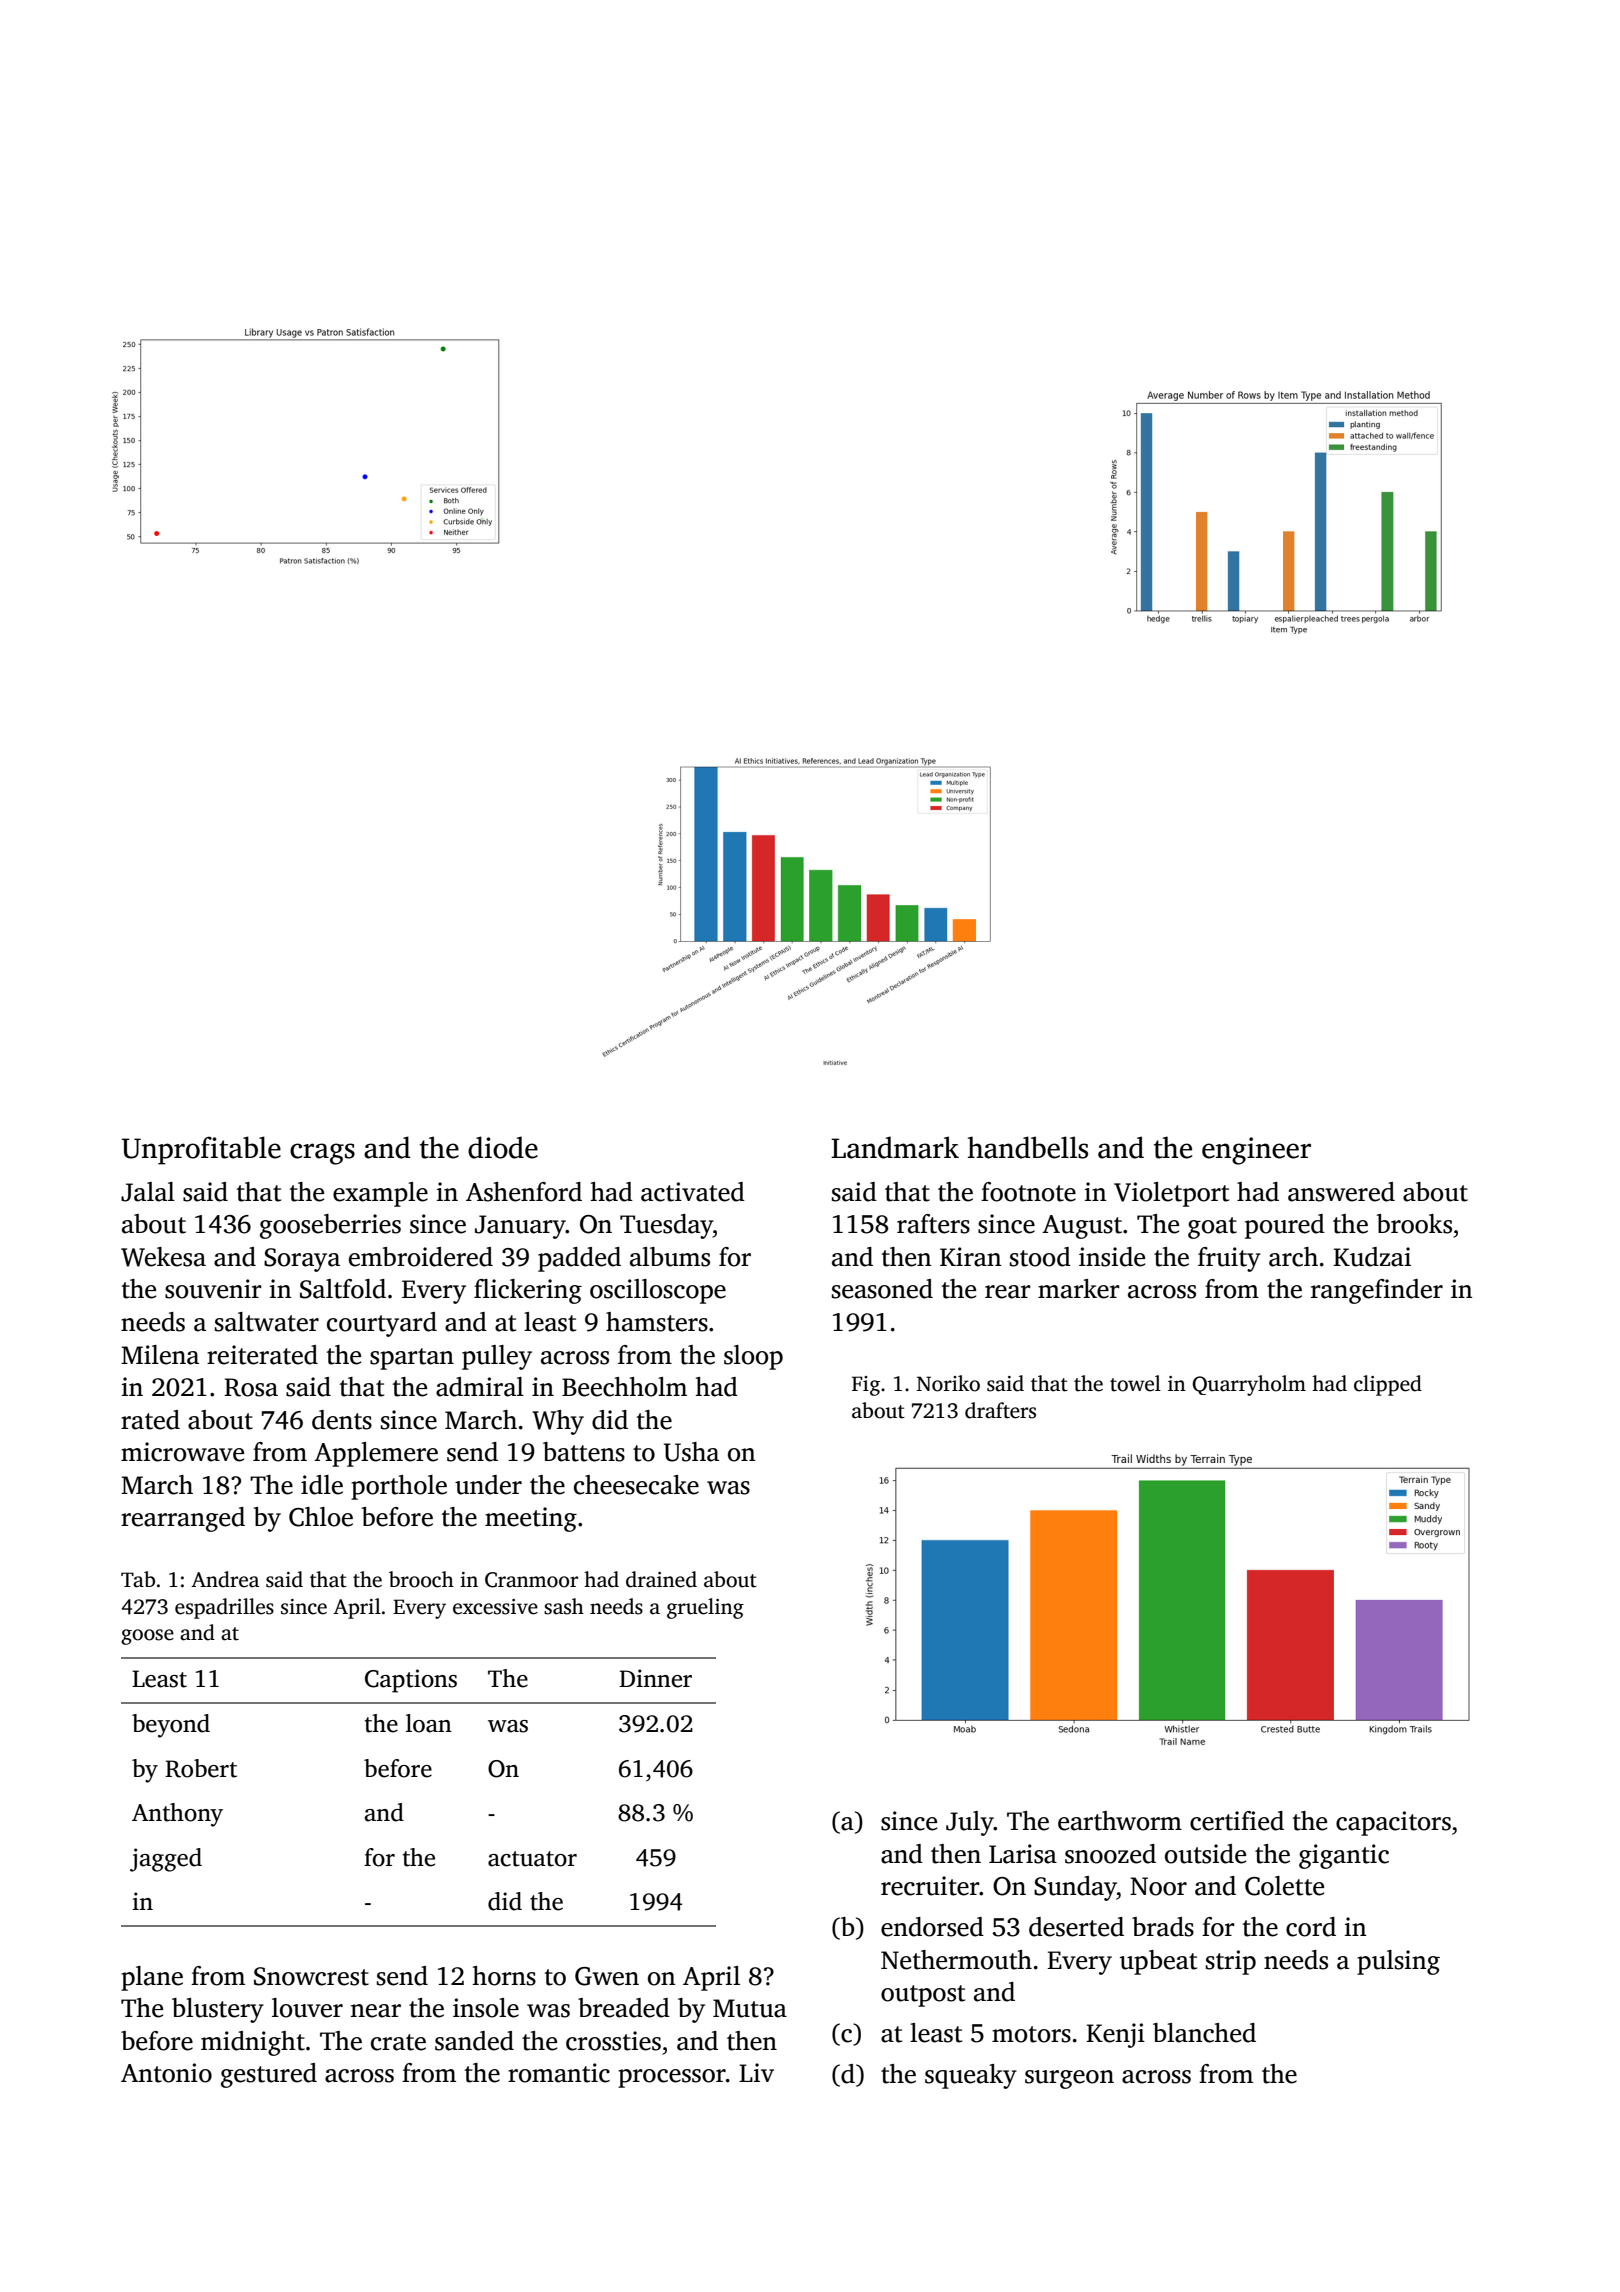  What do you see at coordinates (971, 2076) in the image?
I see `squeaky` at bounding box center [971, 2076].
